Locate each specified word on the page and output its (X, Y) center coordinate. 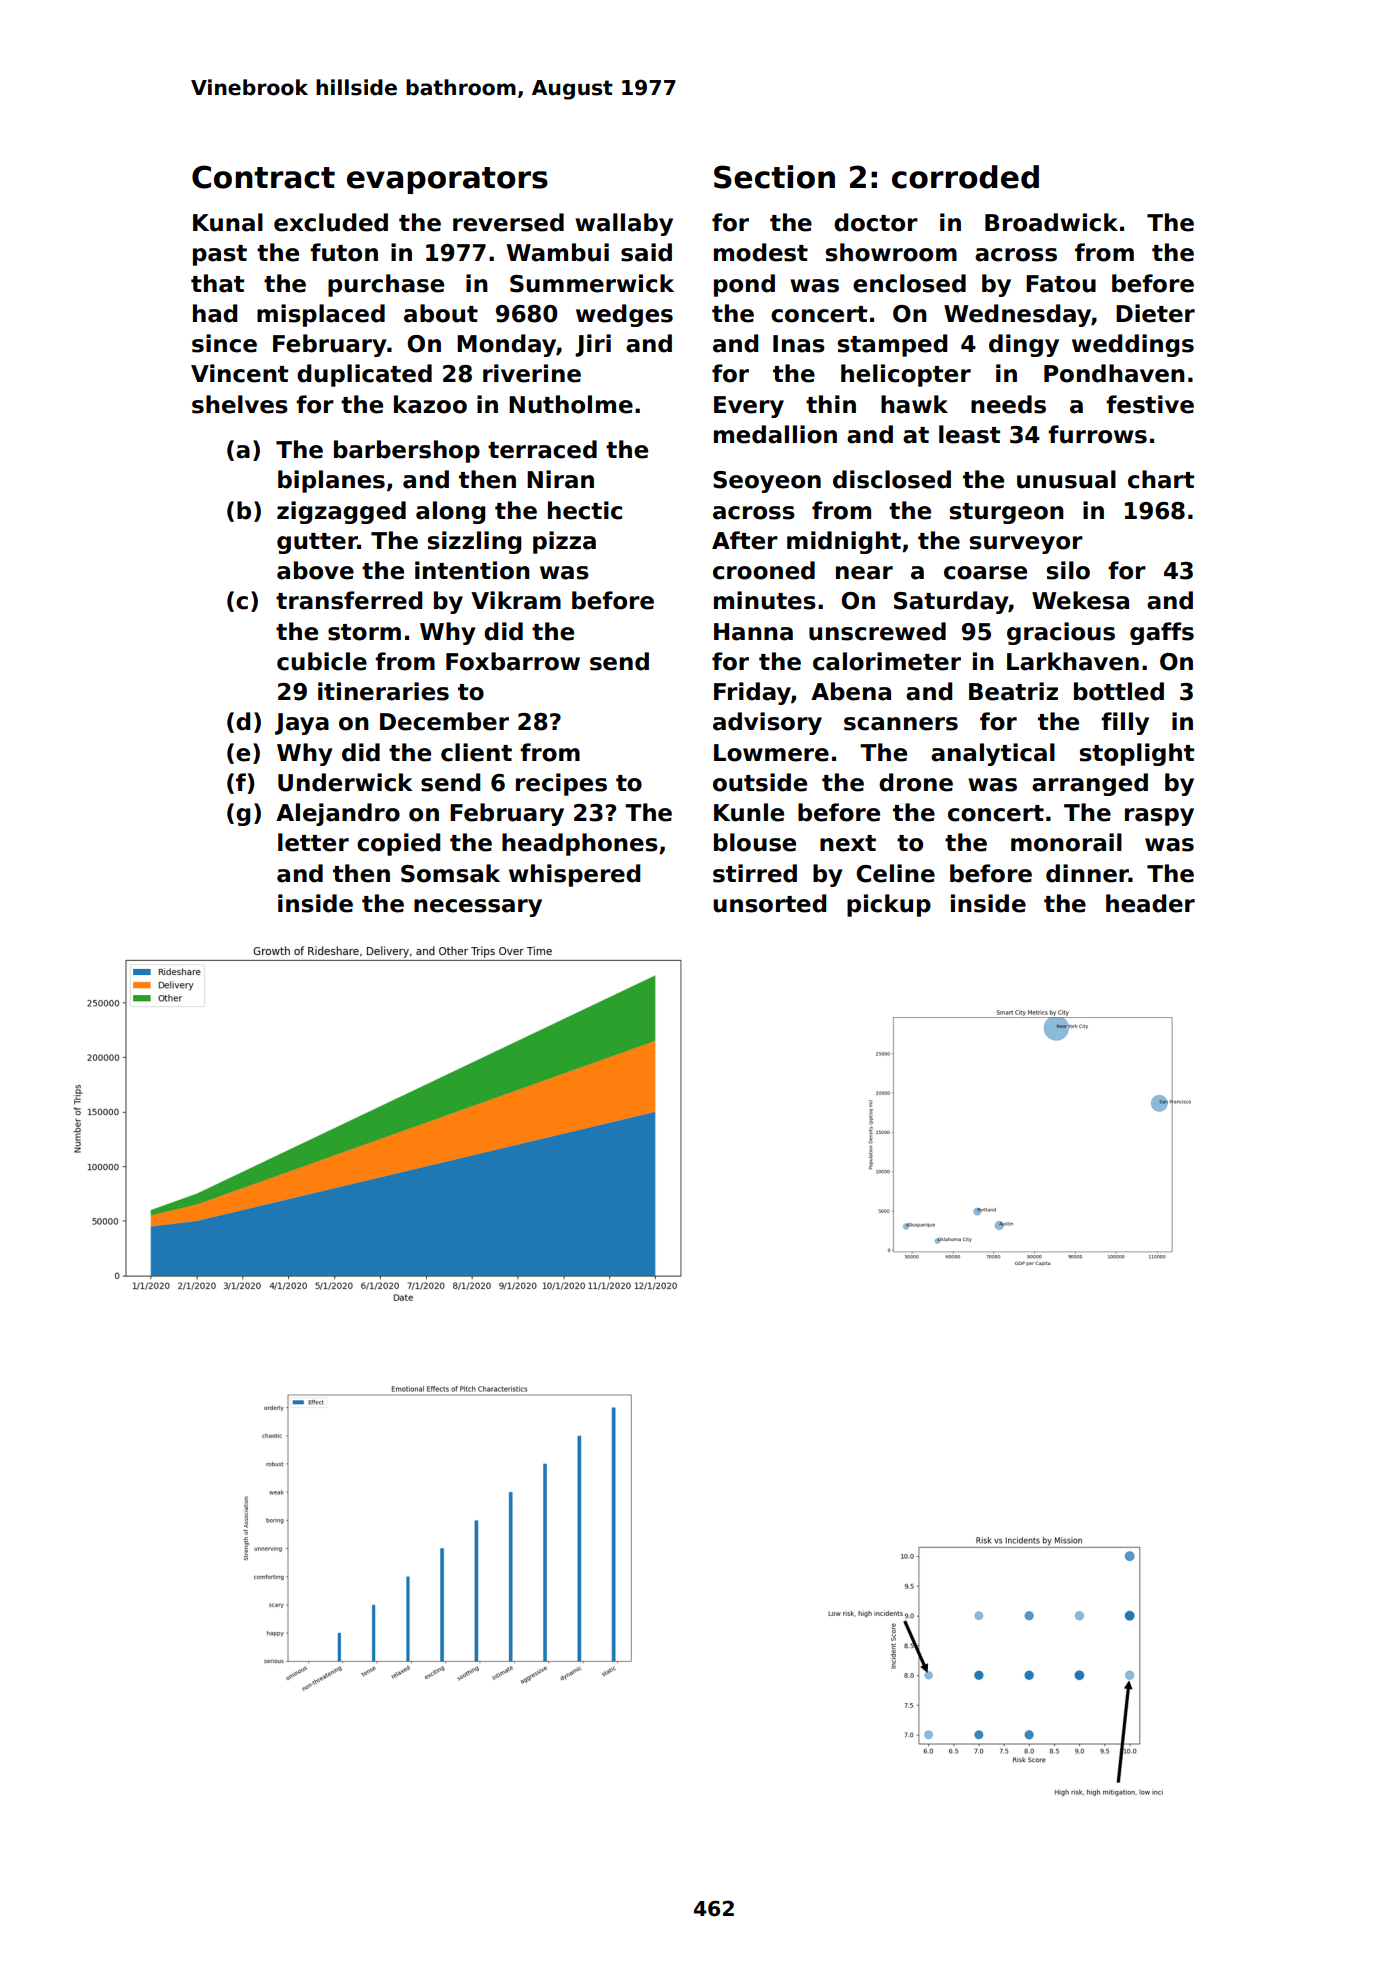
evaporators (447, 180)
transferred (349, 600)
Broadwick (1051, 222)
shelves (240, 404)
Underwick (345, 782)
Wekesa (1080, 600)
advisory (767, 723)
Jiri (593, 345)
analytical (993, 754)
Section (774, 177)
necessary (478, 908)
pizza (564, 542)
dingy (1024, 345)
